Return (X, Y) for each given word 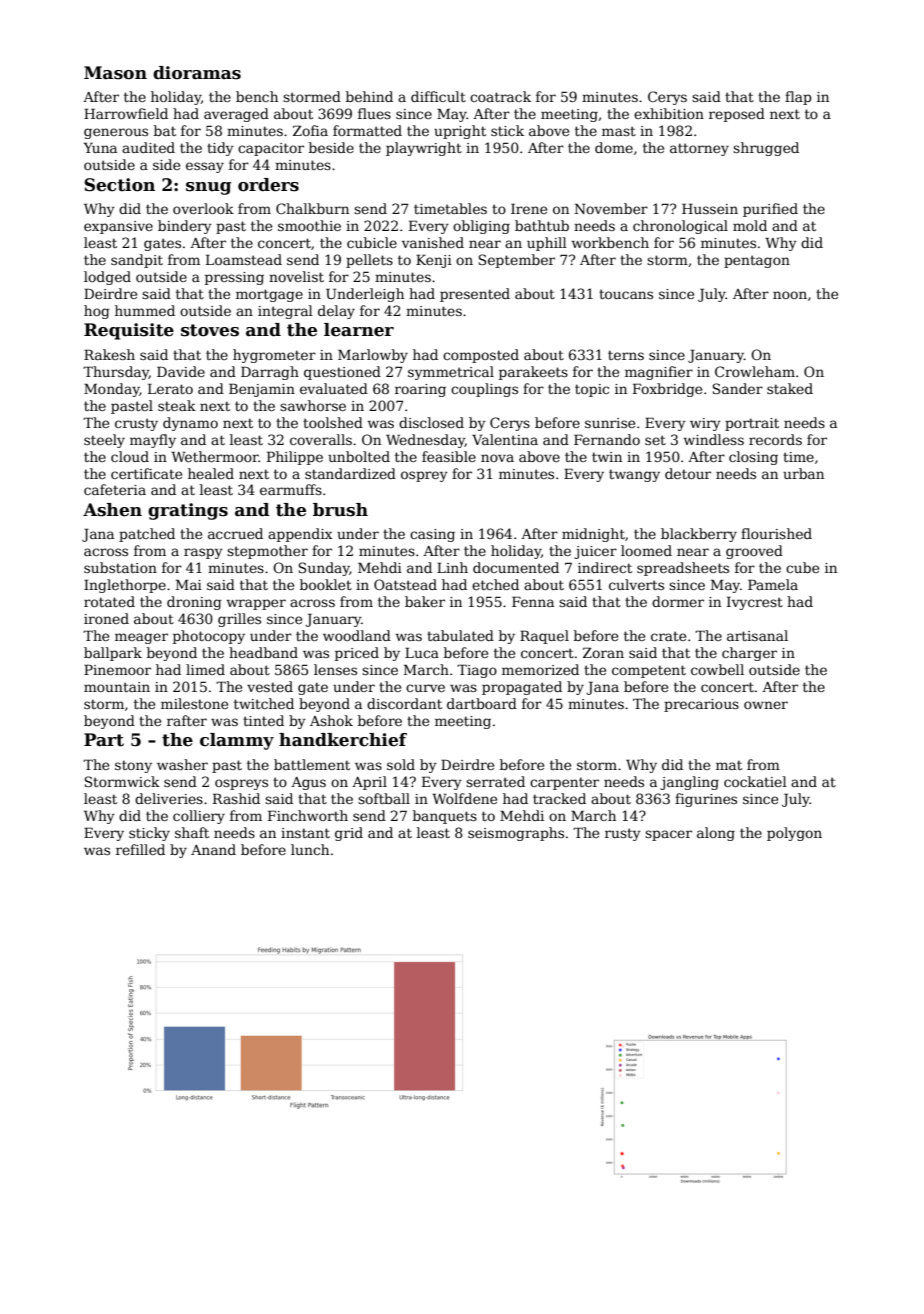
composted (481, 356)
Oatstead (405, 584)
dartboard (482, 703)
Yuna (100, 147)
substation (120, 567)
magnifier (659, 373)
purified (770, 210)
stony (133, 766)
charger (749, 654)
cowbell (717, 669)
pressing (234, 278)
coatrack (500, 96)
